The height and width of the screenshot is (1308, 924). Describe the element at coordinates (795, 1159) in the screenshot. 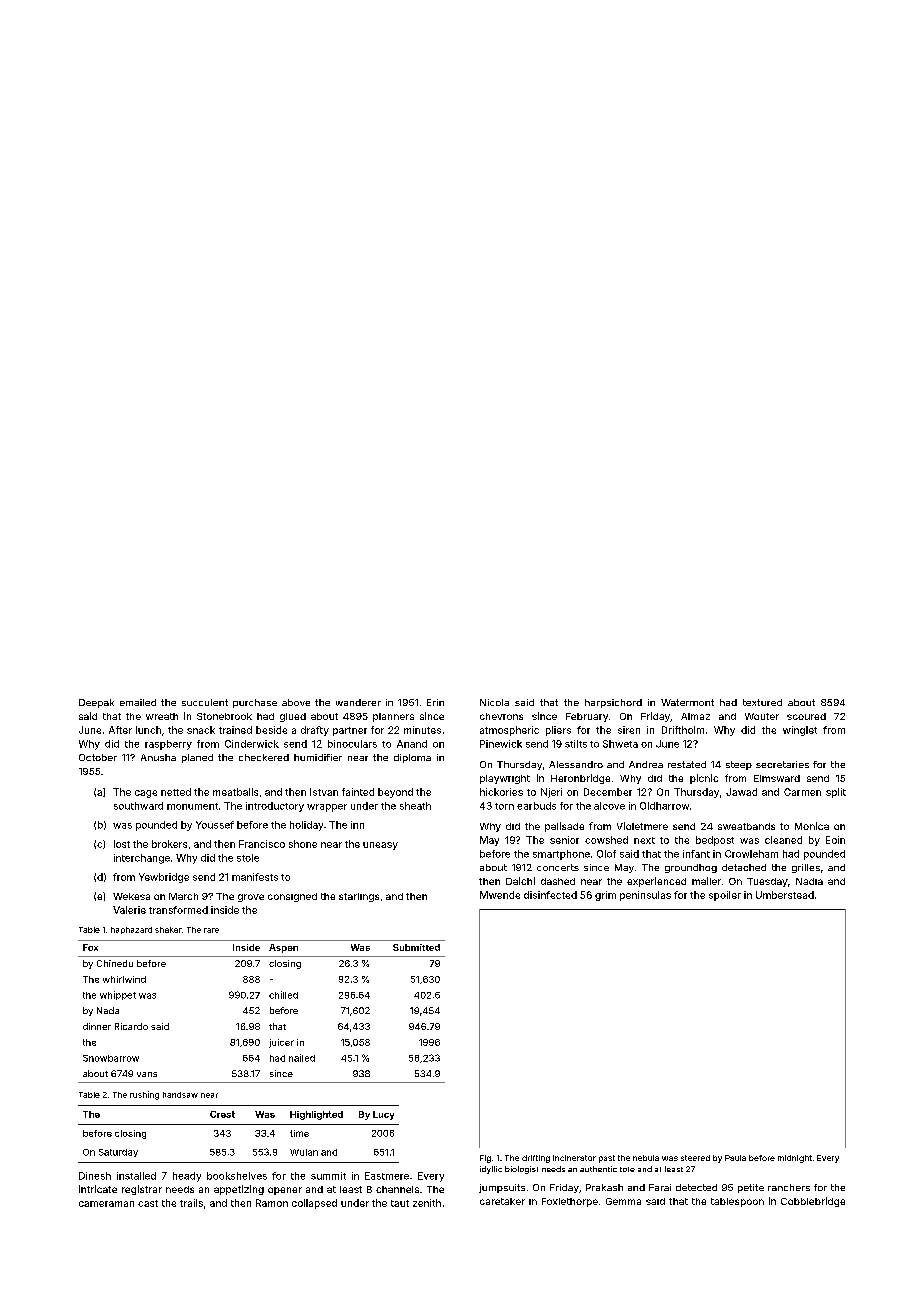

I see `midnight` at that location.
